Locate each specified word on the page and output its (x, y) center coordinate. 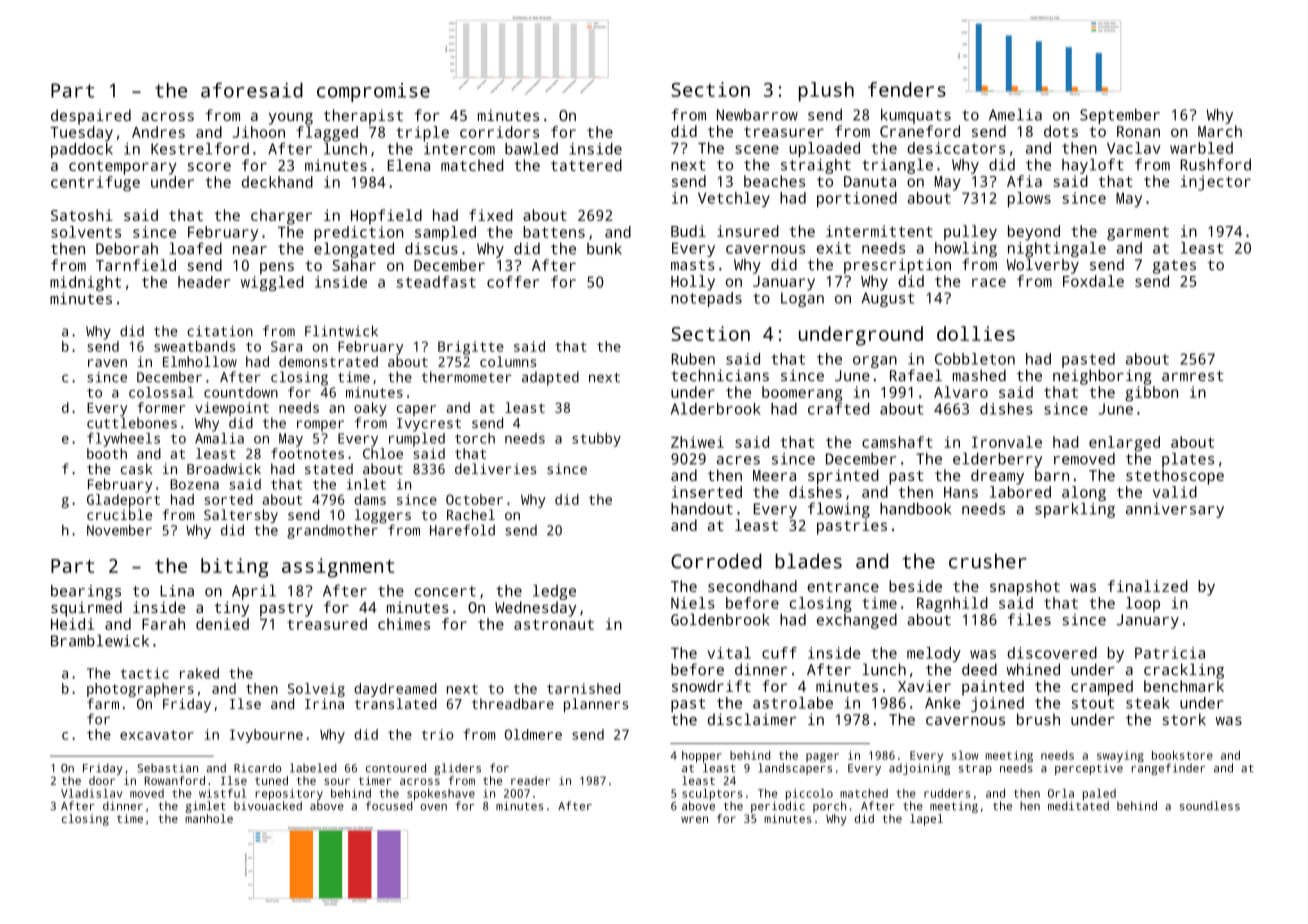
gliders (457, 769)
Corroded (716, 561)
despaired (91, 117)
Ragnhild (952, 604)
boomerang (802, 394)
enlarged (1124, 444)
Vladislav (92, 793)
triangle (897, 166)
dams (370, 499)
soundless (1210, 806)
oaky (370, 409)
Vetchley (734, 199)
